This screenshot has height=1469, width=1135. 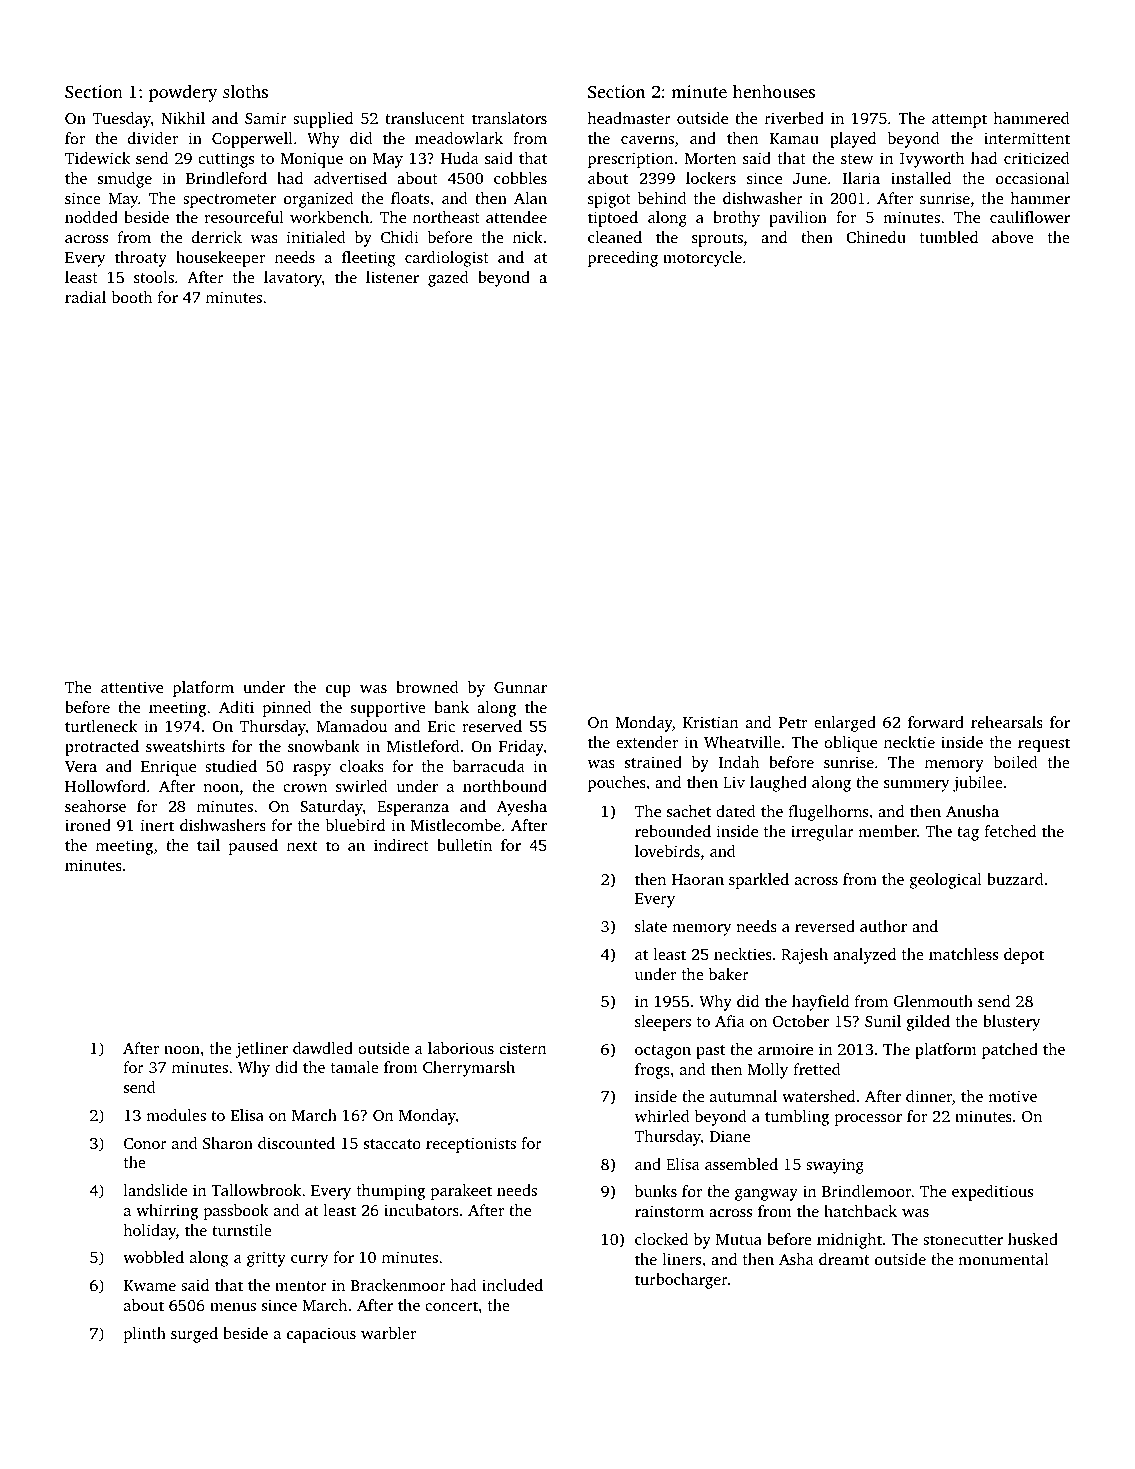 What do you see at coordinates (153, 1257) in the screenshot?
I see `wobbled` at bounding box center [153, 1257].
